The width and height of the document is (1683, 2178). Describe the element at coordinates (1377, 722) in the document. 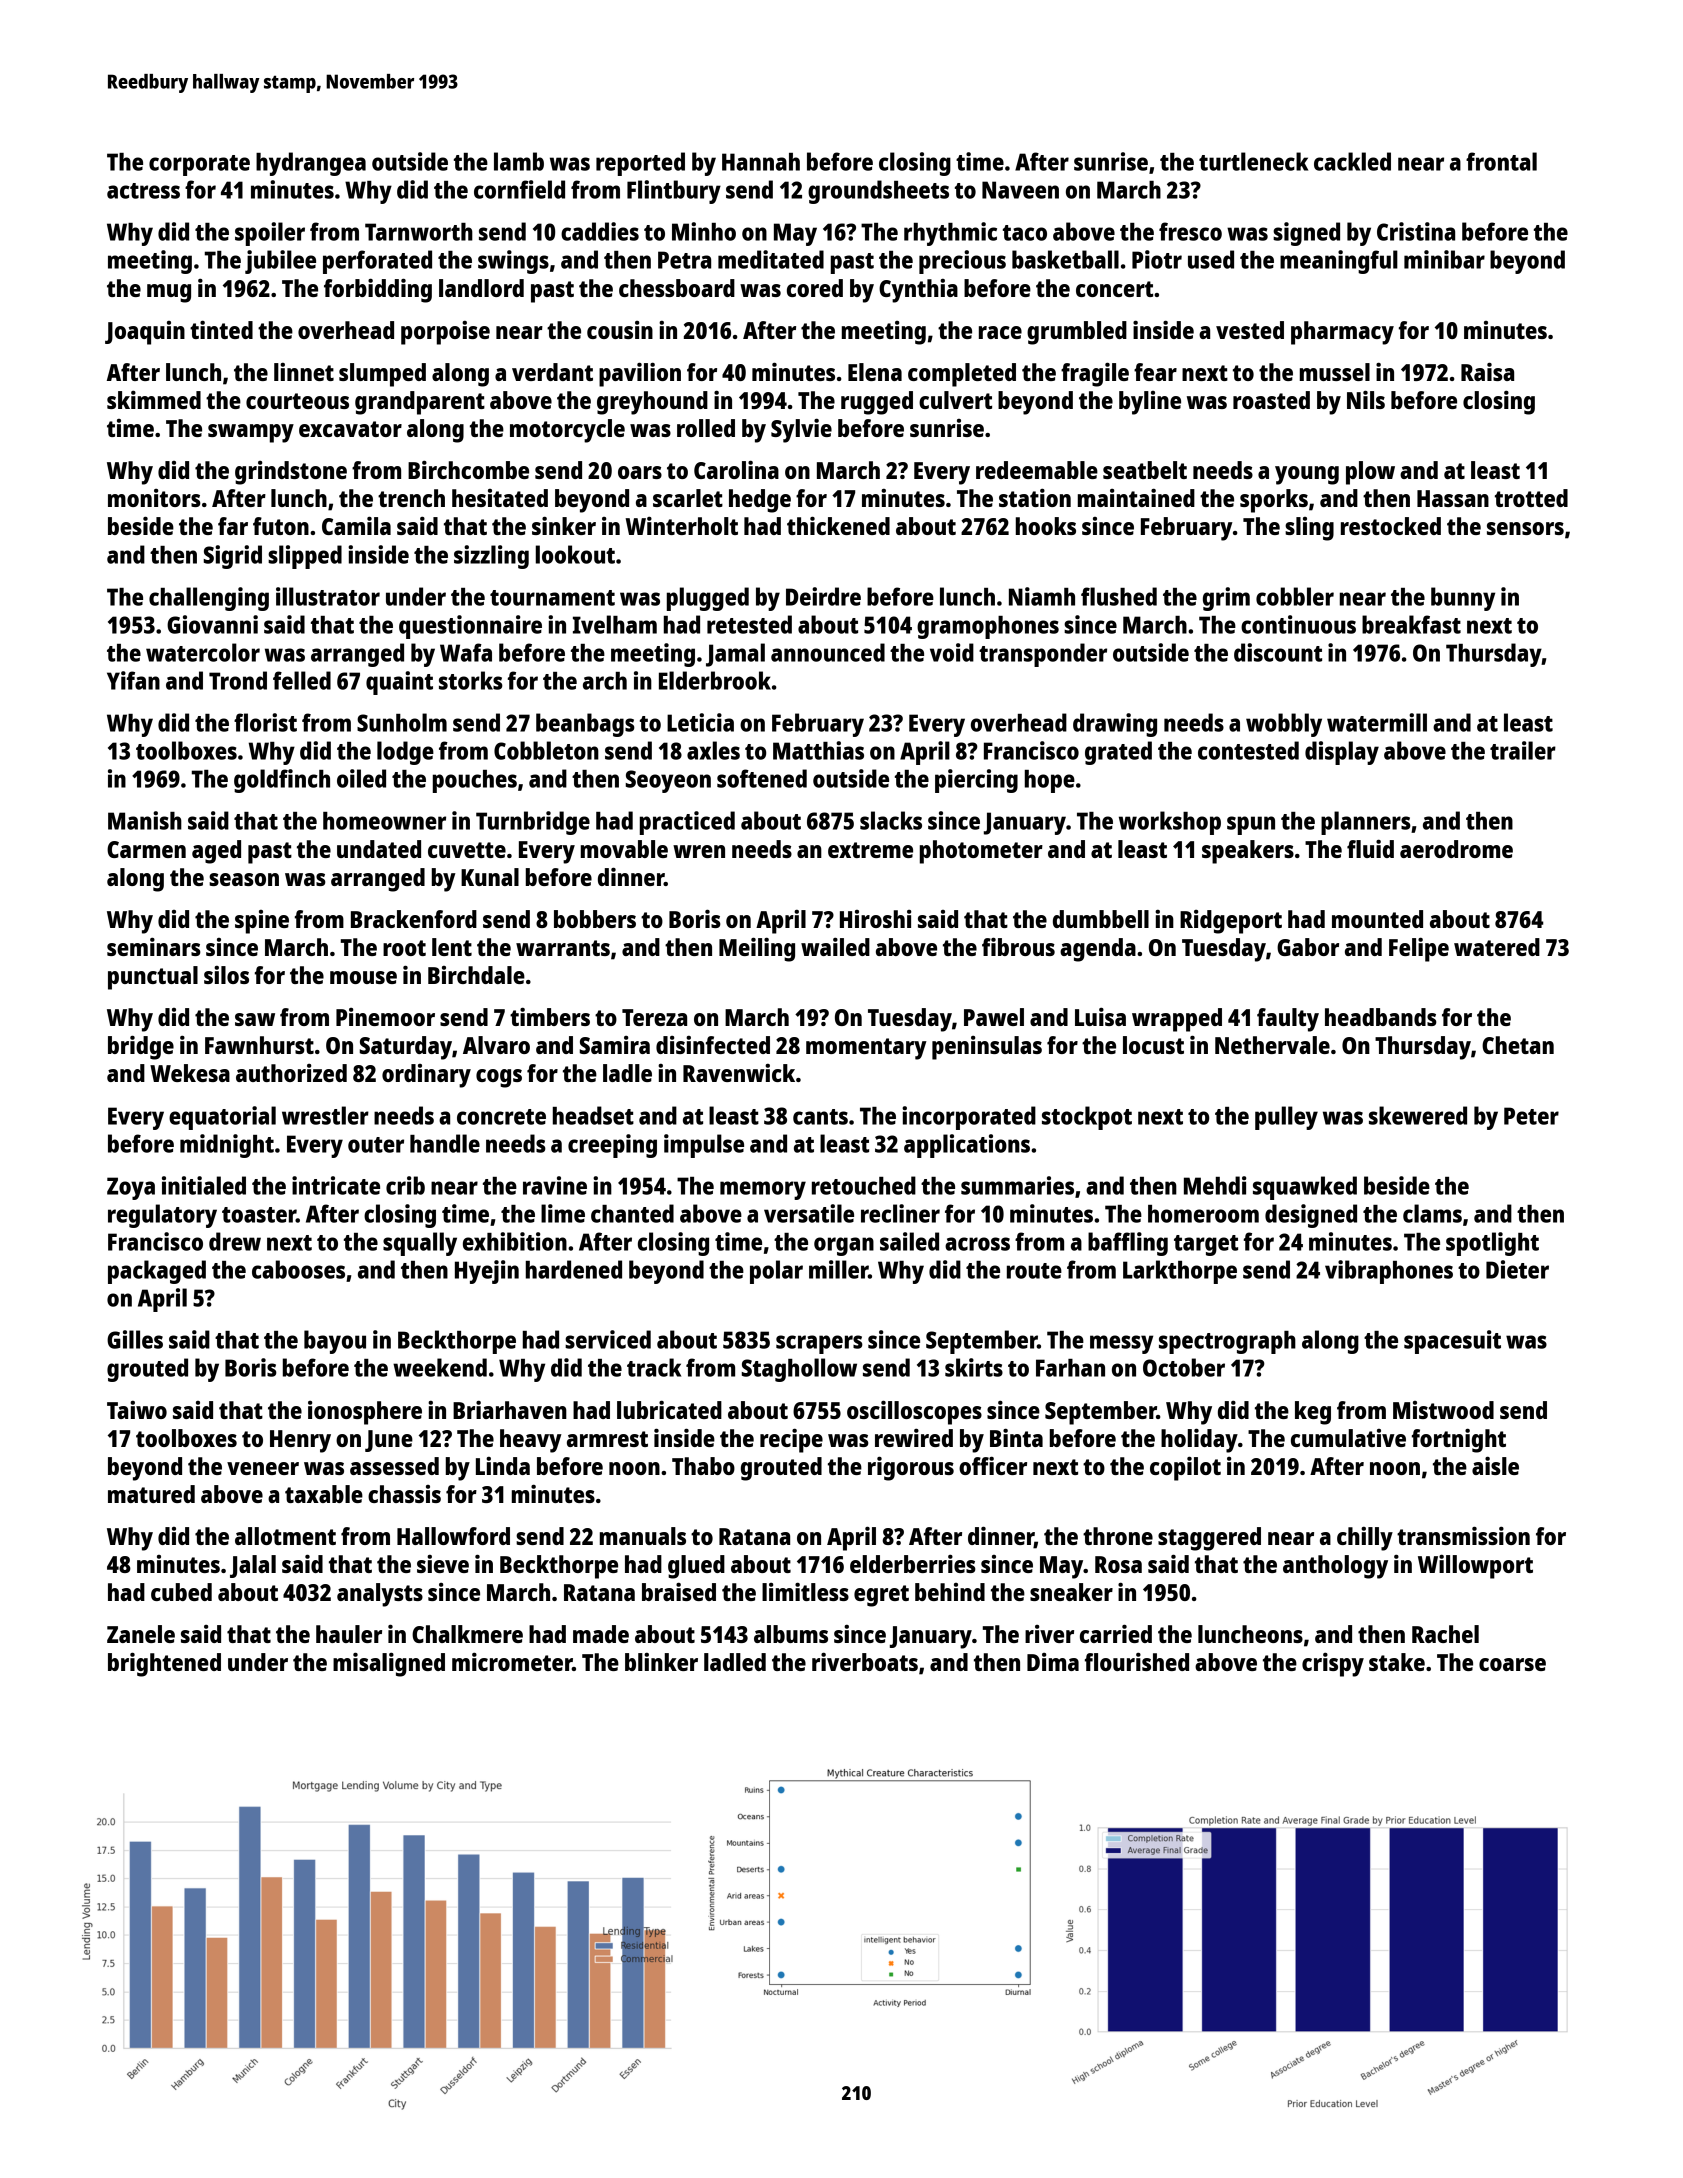

I see `watermill` at that location.
